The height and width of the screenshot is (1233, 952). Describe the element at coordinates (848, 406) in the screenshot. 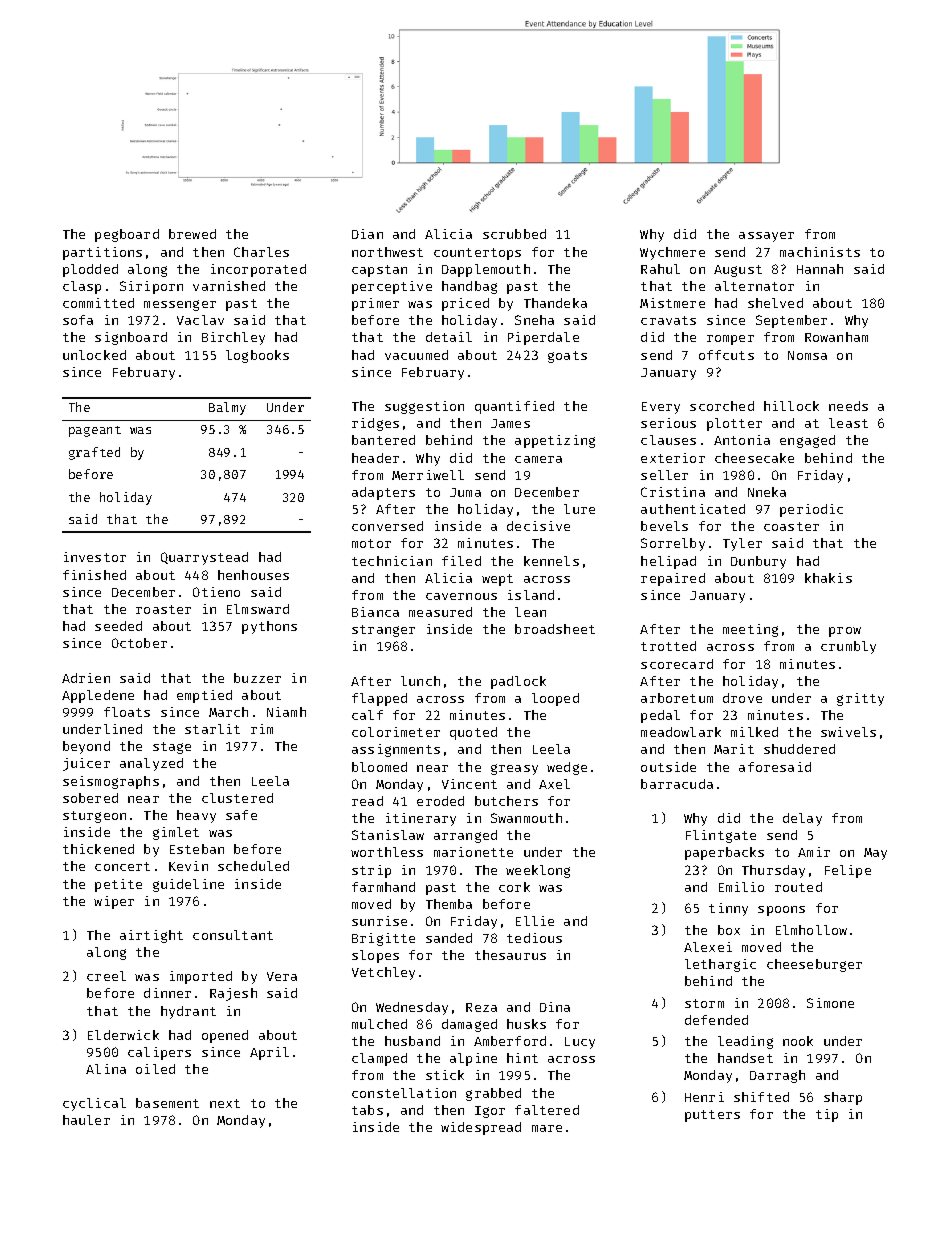

I see `needs` at that location.
